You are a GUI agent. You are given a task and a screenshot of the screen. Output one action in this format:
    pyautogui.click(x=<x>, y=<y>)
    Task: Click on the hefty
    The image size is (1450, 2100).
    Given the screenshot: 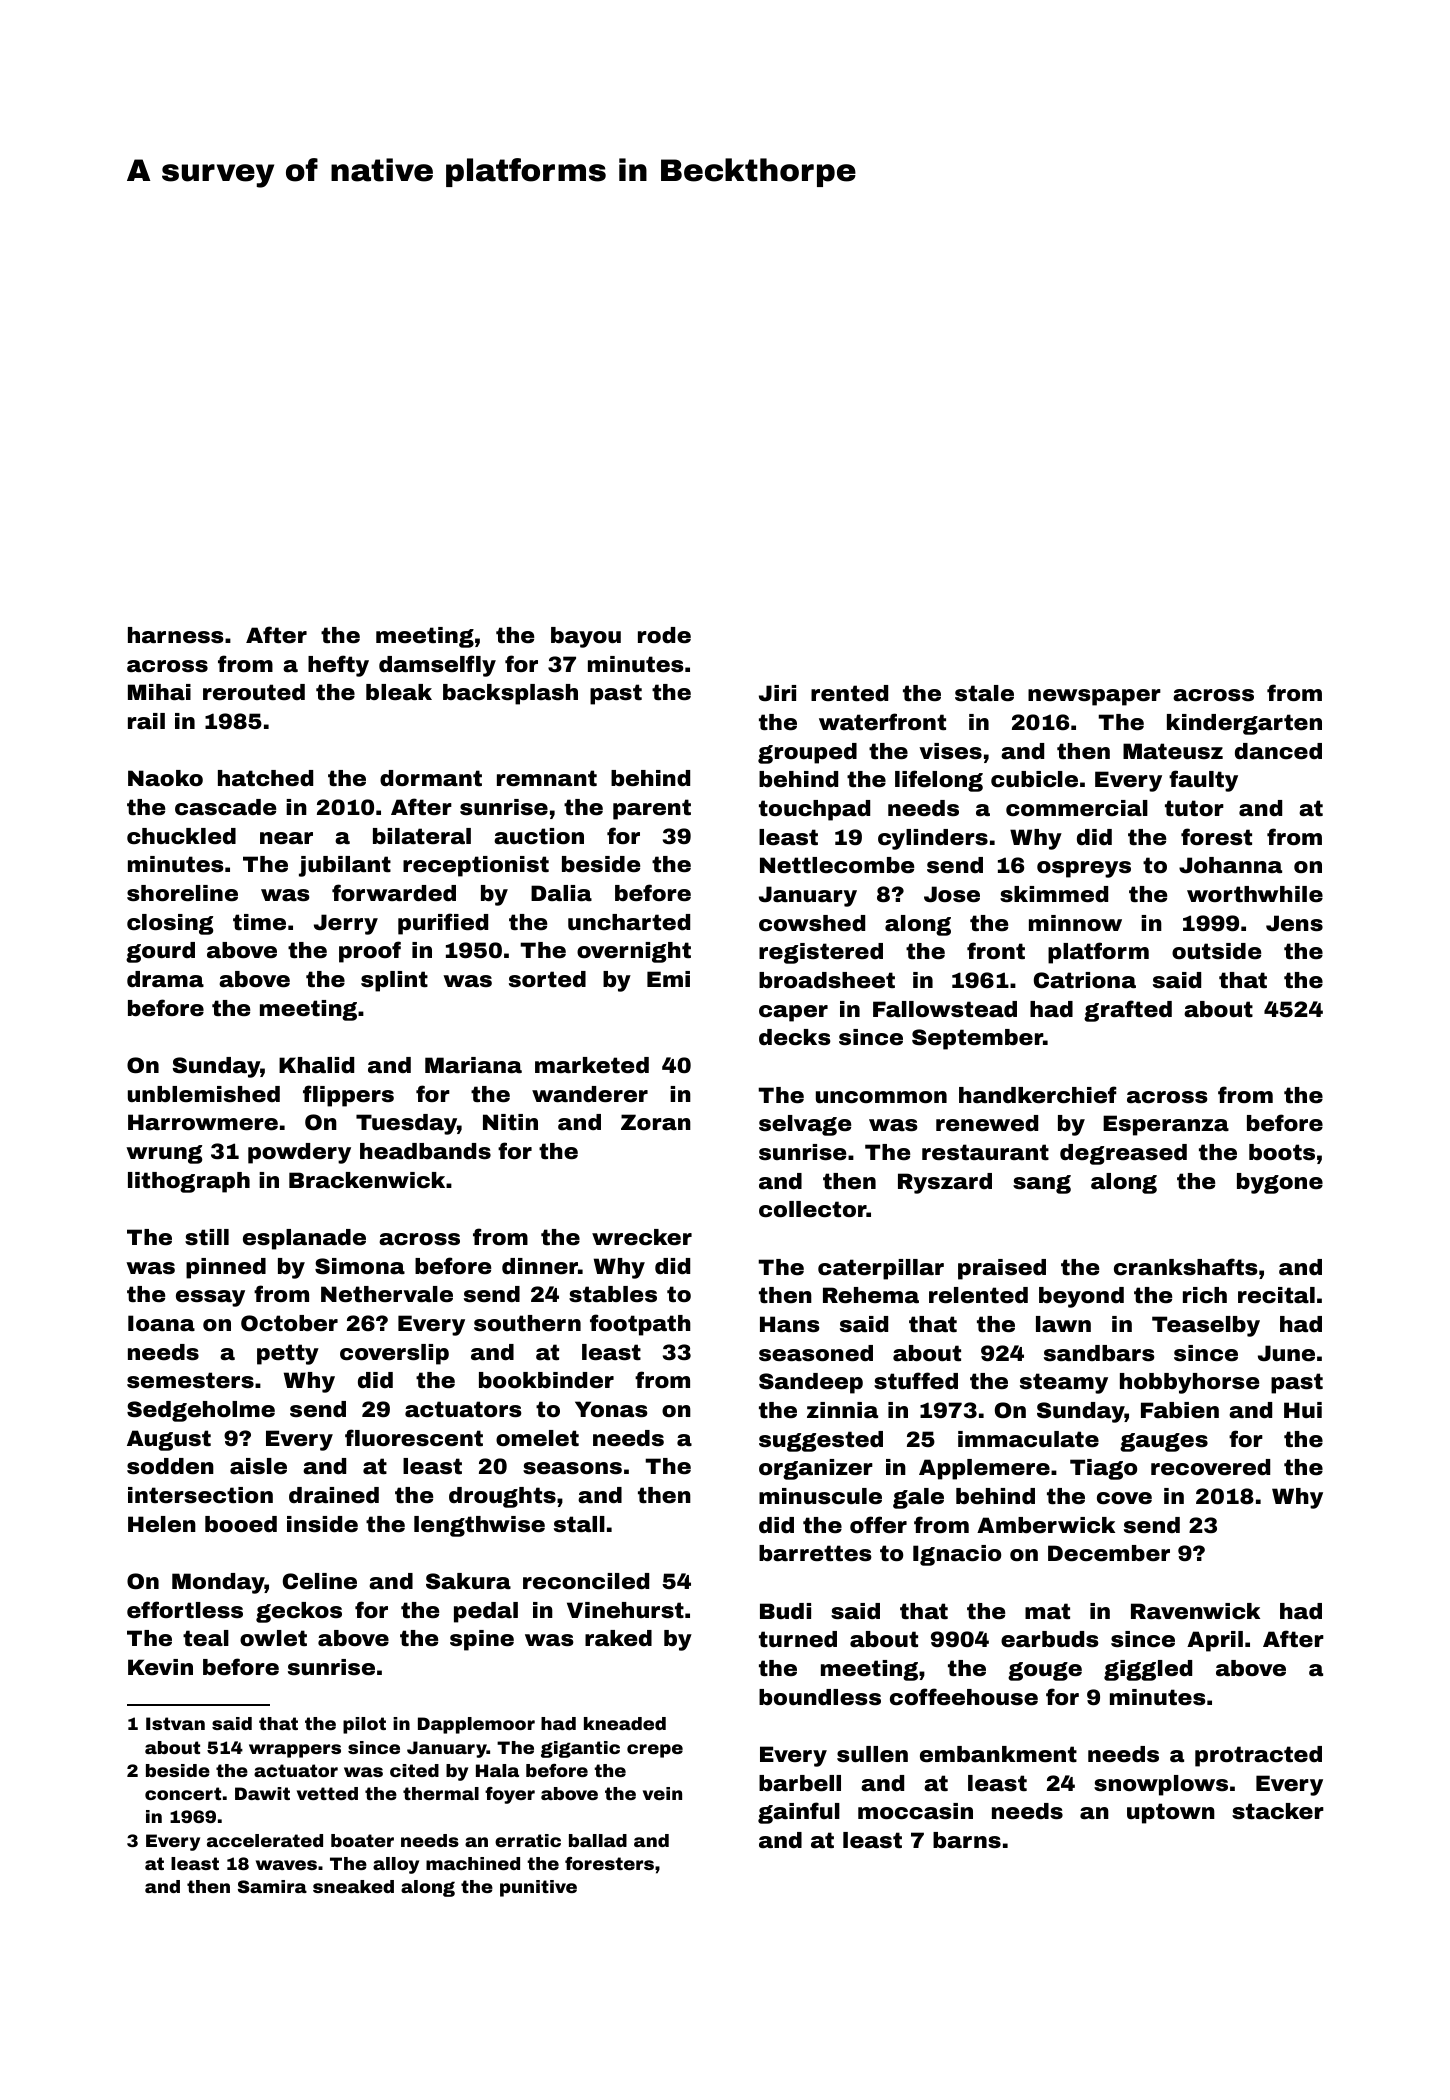 What is the action you would take?
    pyautogui.click(x=338, y=666)
